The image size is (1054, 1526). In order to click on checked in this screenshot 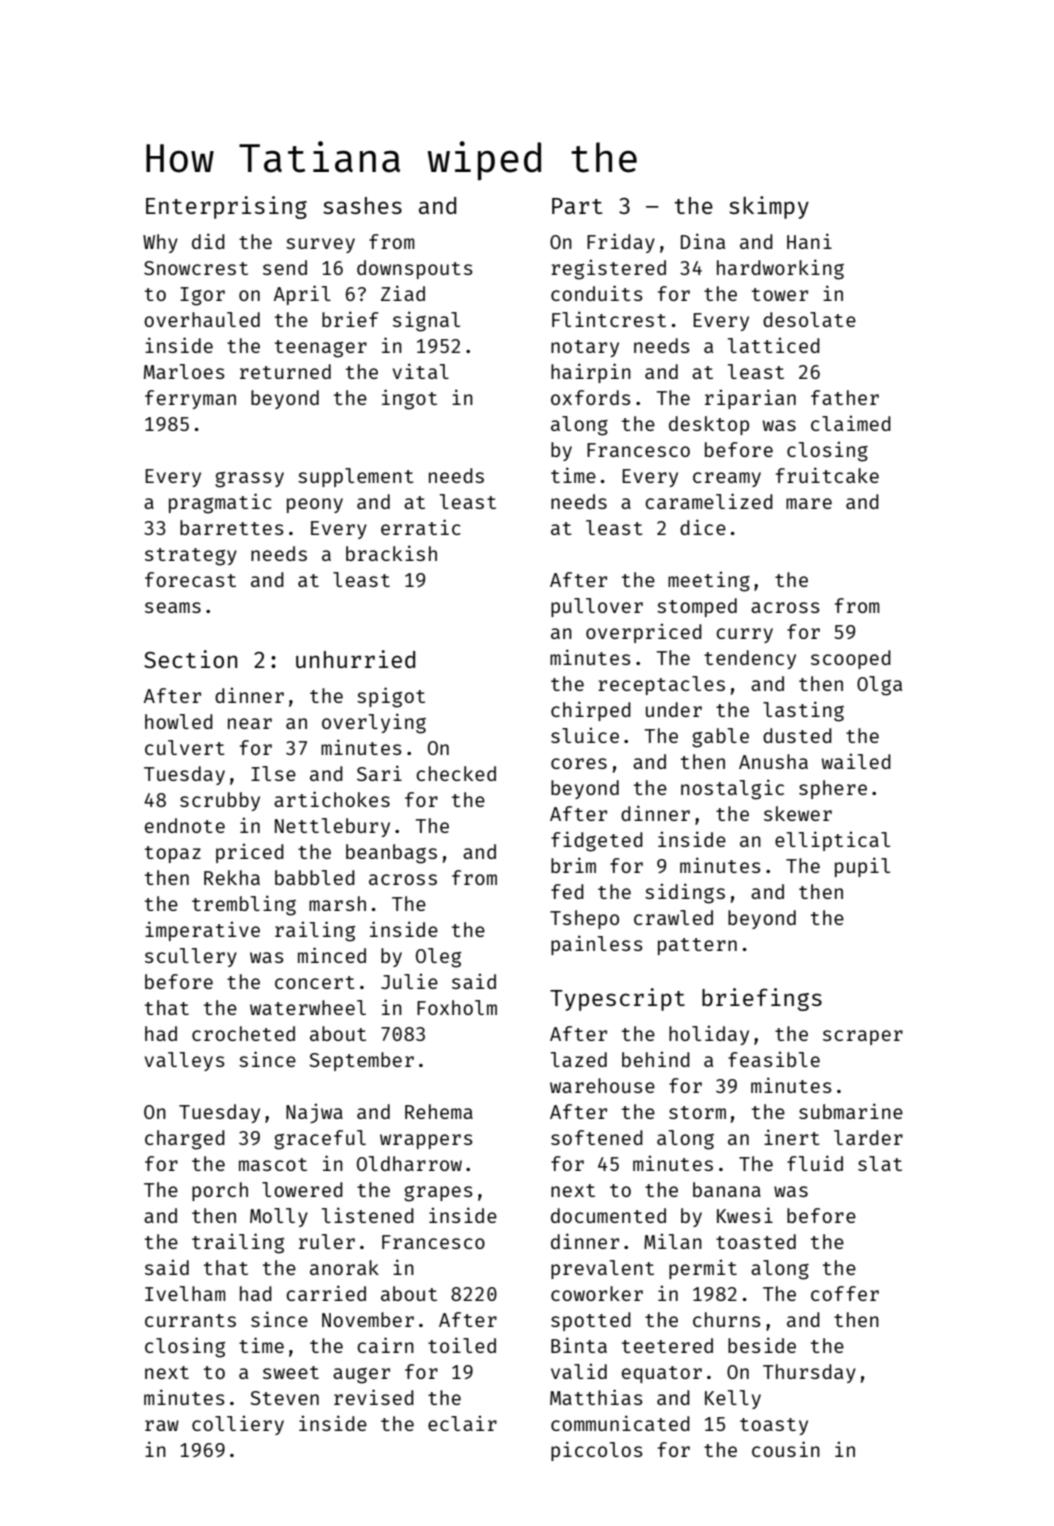, I will do `click(456, 773)`.
